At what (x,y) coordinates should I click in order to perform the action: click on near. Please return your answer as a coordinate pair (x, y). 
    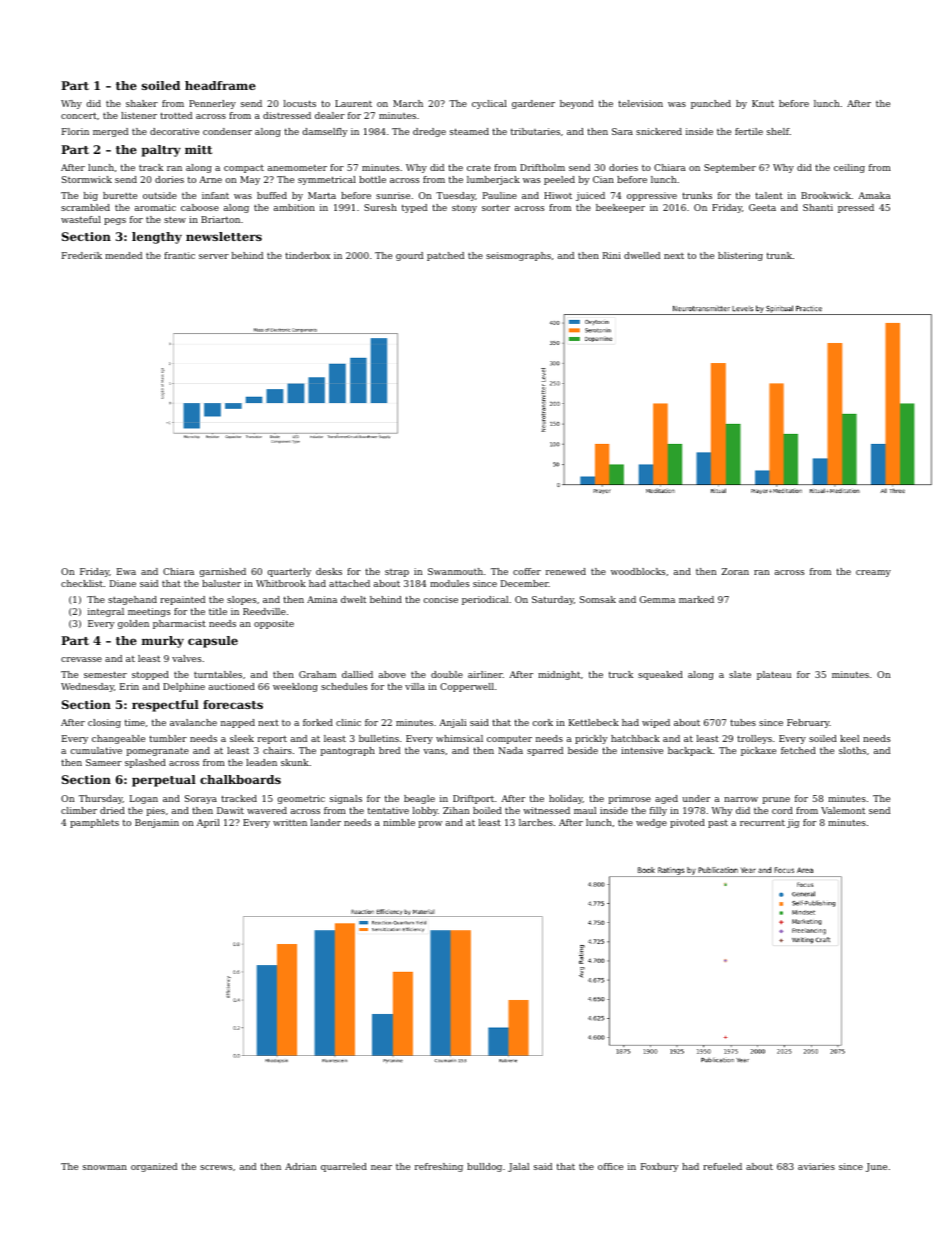
    Looking at the image, I should click on (381, 1167).
